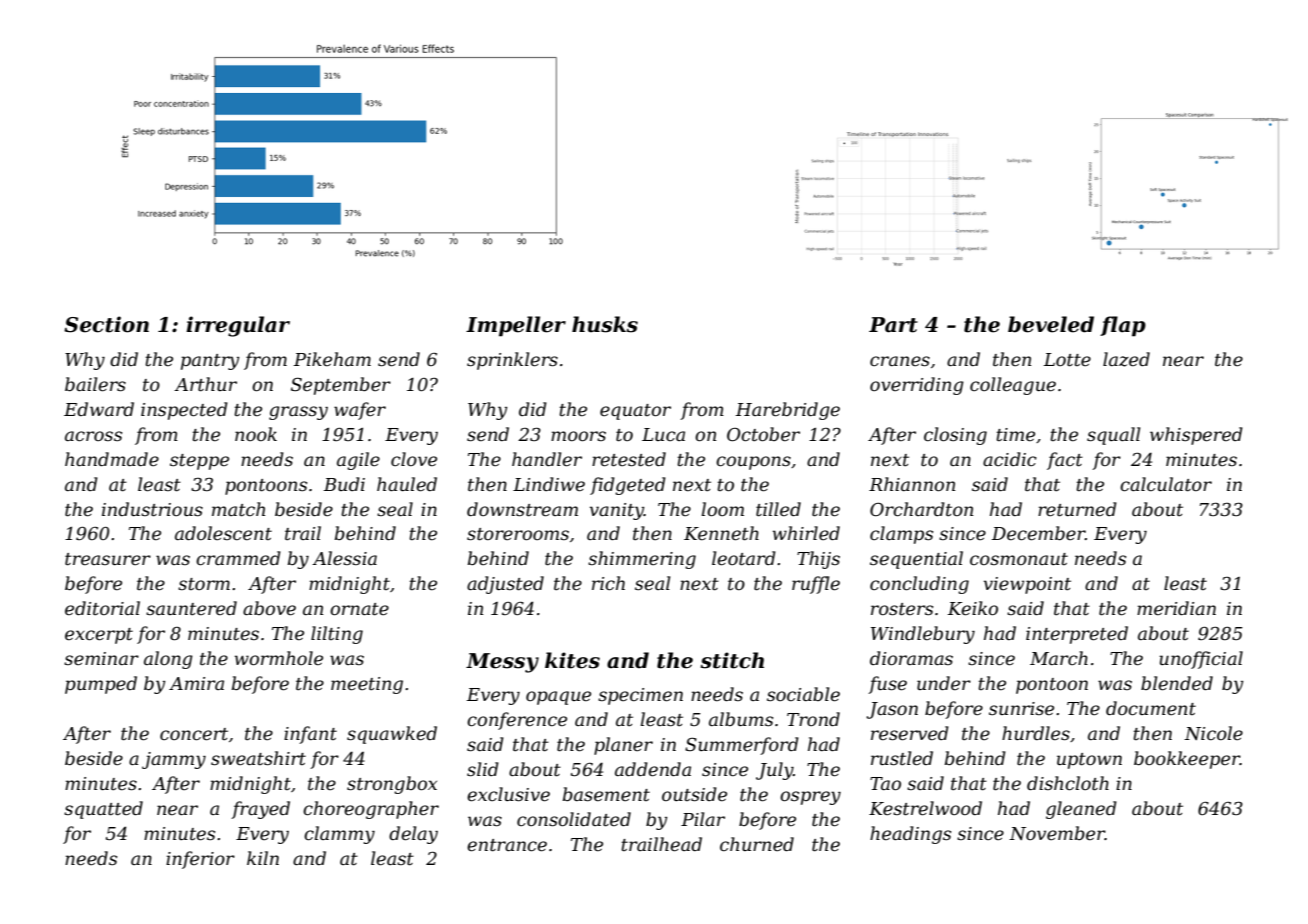 The image size is (1308, 924). I want to click on flap, so click(1123, 326).
